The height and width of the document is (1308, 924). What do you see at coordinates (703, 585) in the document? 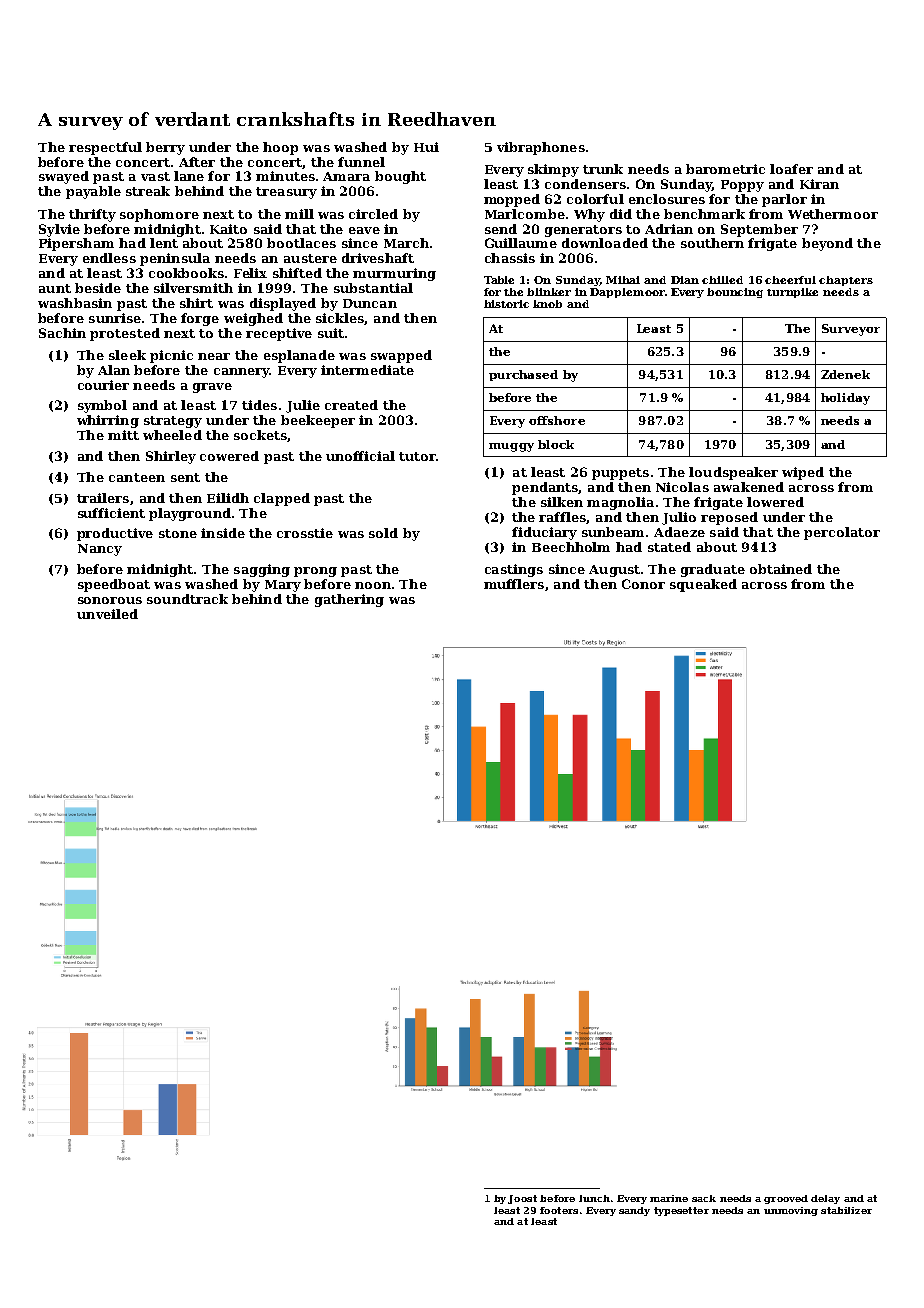
I see `squeaked` at bounding box center [703, 585].
